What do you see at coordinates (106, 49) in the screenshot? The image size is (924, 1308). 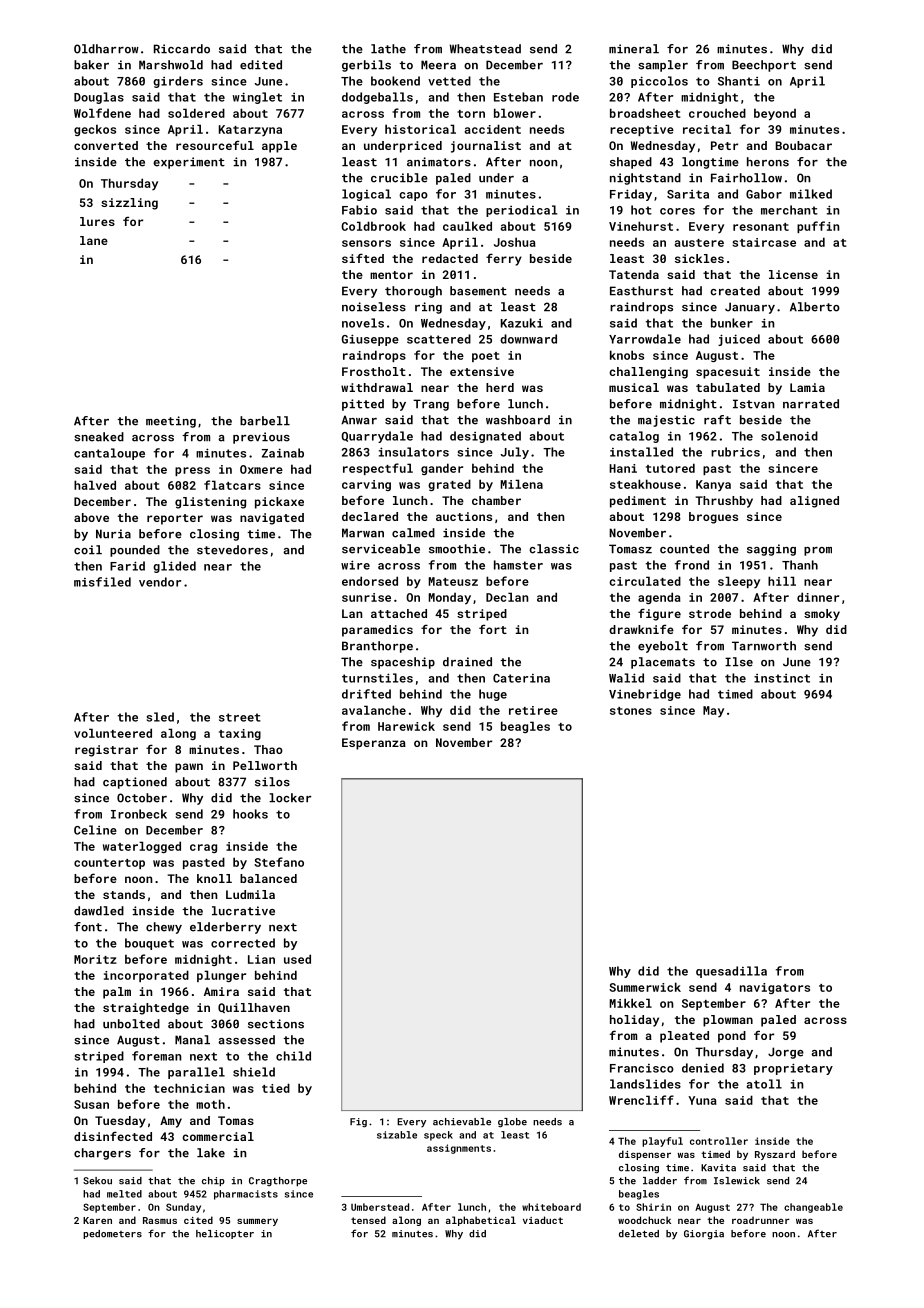 I see `Oldharrow` at bounding box center [106, 49].
